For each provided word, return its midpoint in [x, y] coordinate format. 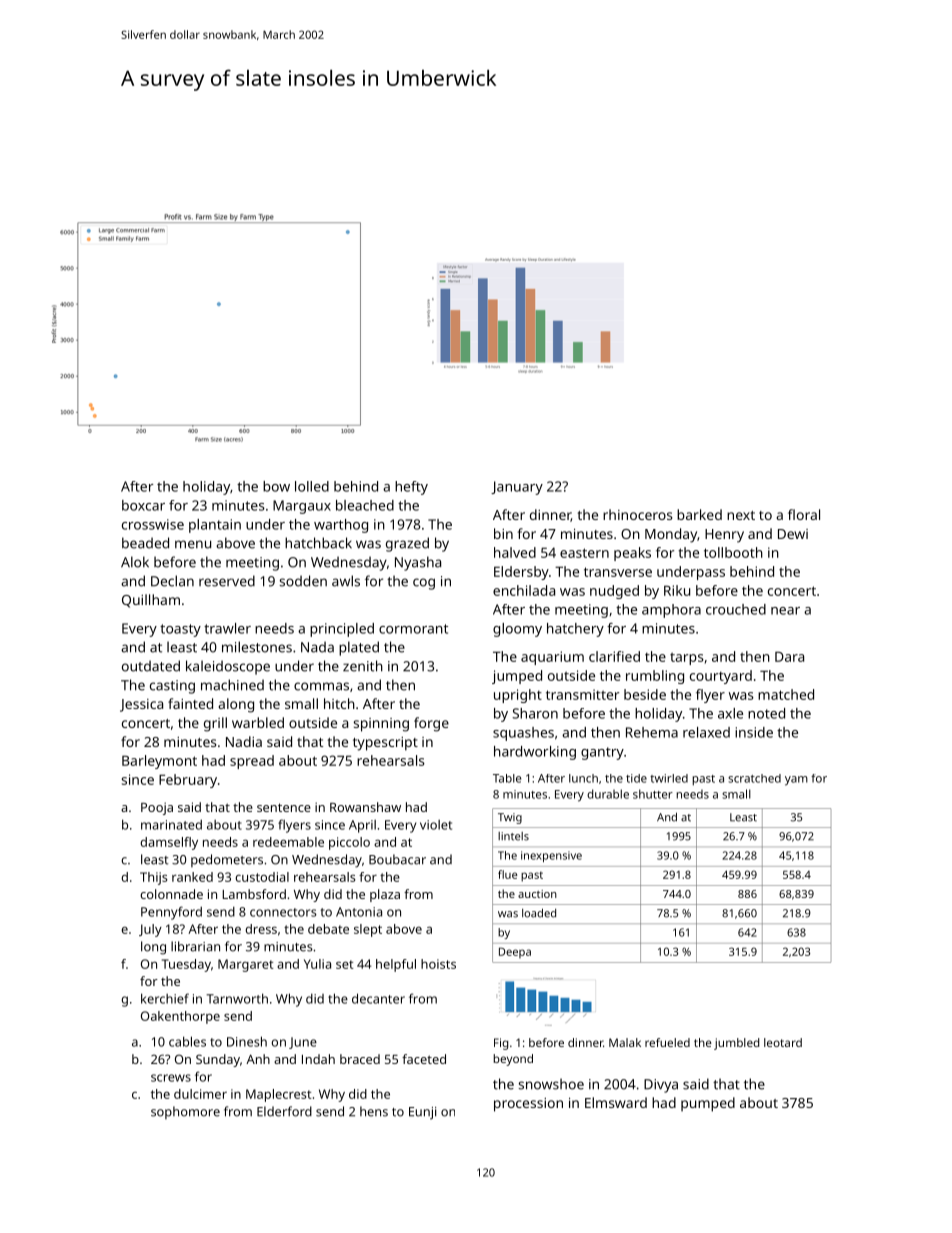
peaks [632, 554]
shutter [653, 794]
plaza [385, 895]
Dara [789, 656]
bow [276, 486]
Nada [317, 647]
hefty [411, 488]
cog [424, 584]
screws [171, 1078]
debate [328, 929]
